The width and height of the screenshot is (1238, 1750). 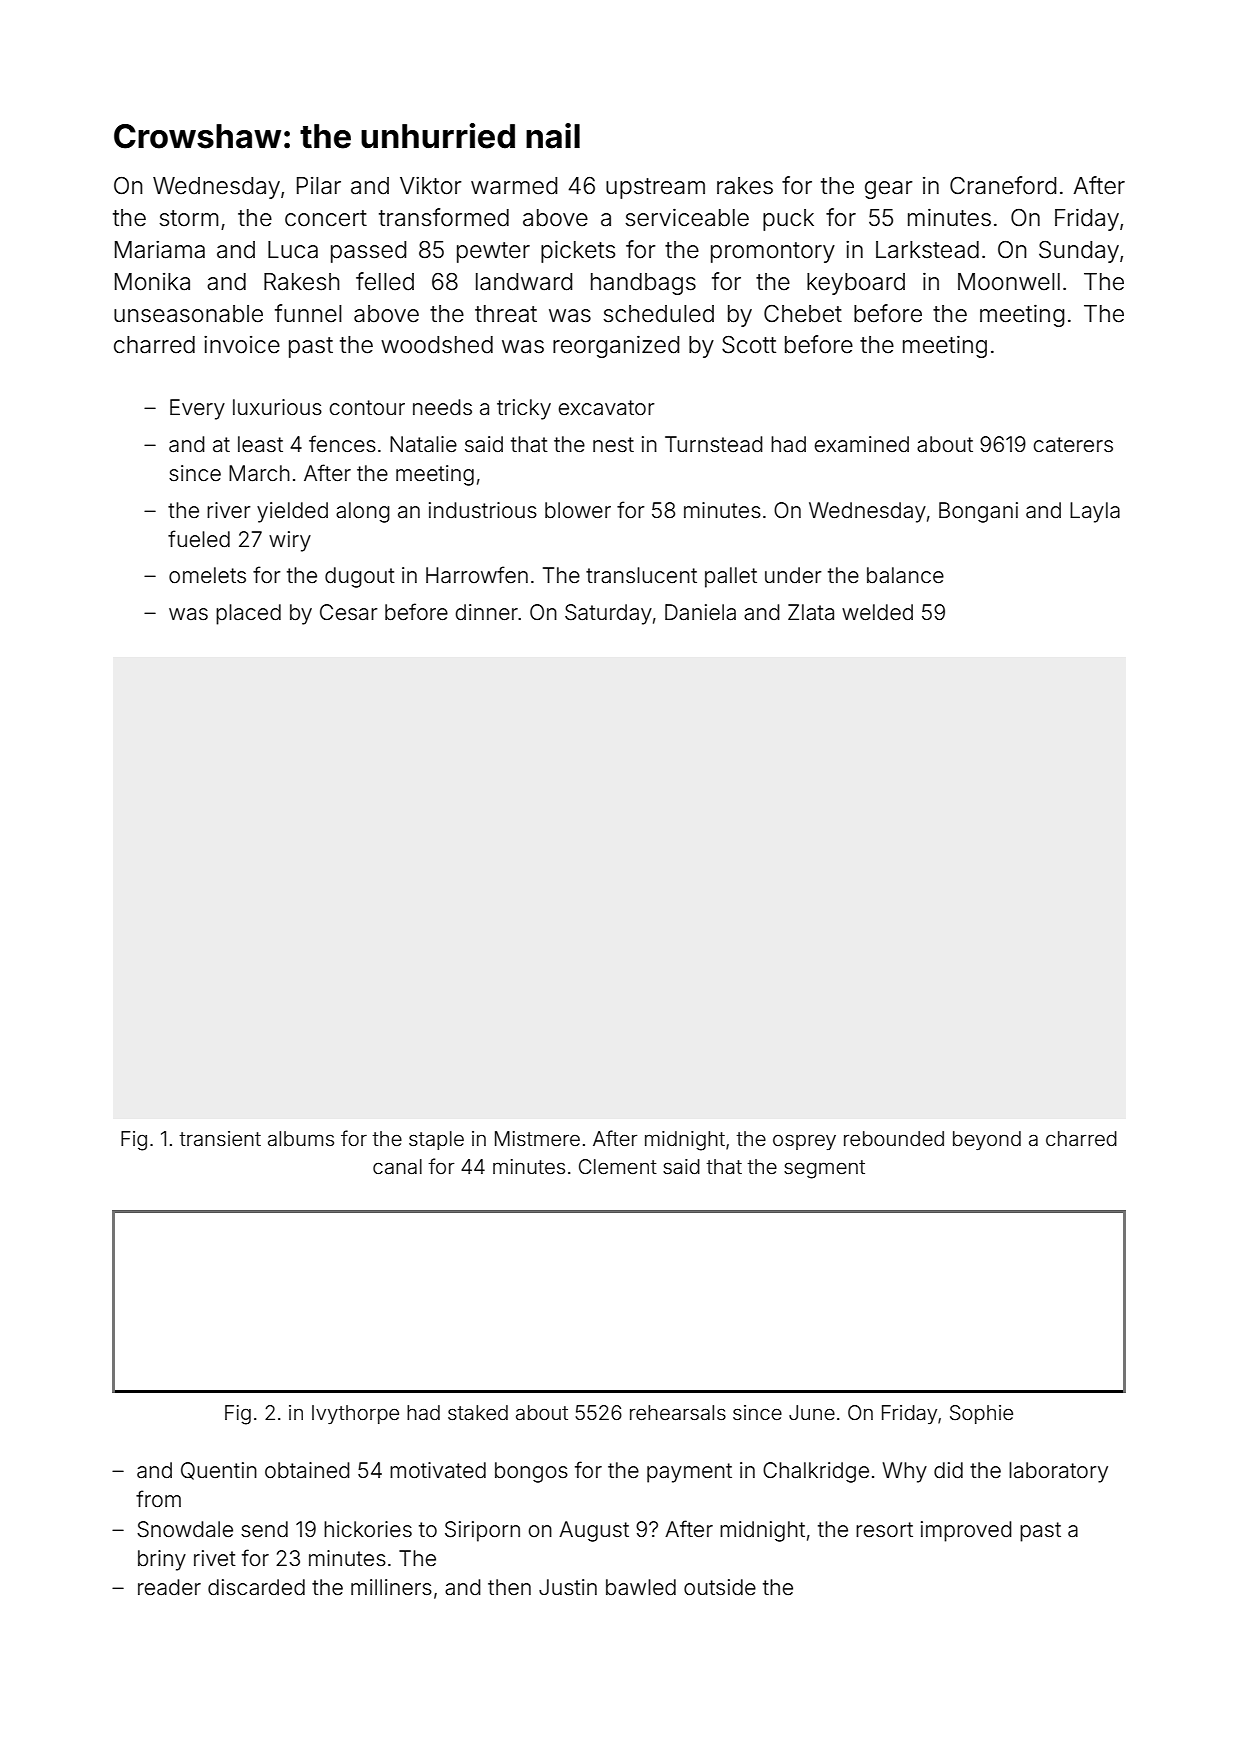 What do you see at coordinates (987, 1140) in the screenshot?
I see `beyond` at bounding box center [987, 1140].
